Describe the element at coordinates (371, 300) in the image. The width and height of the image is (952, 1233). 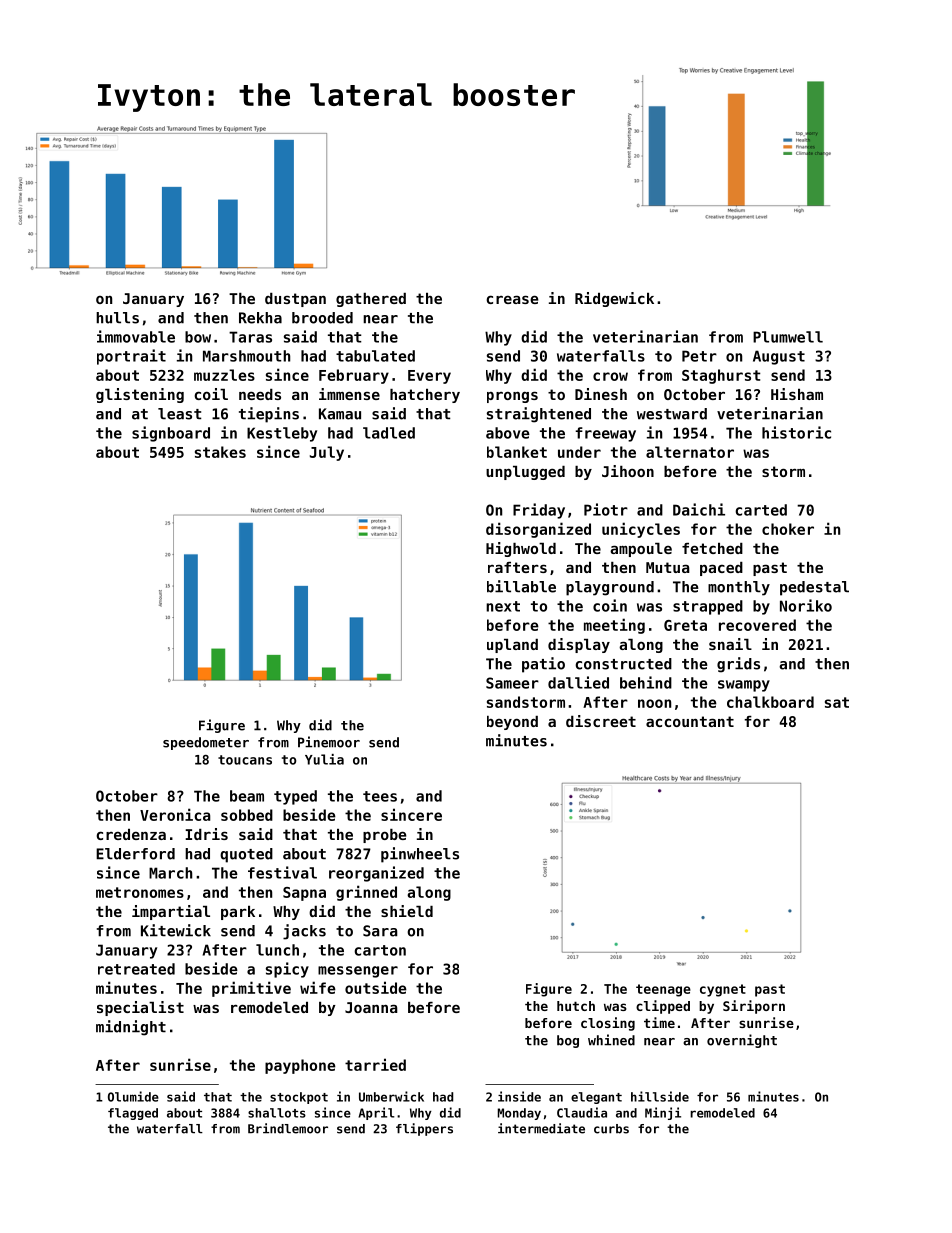
I see `gathered` at that location.
